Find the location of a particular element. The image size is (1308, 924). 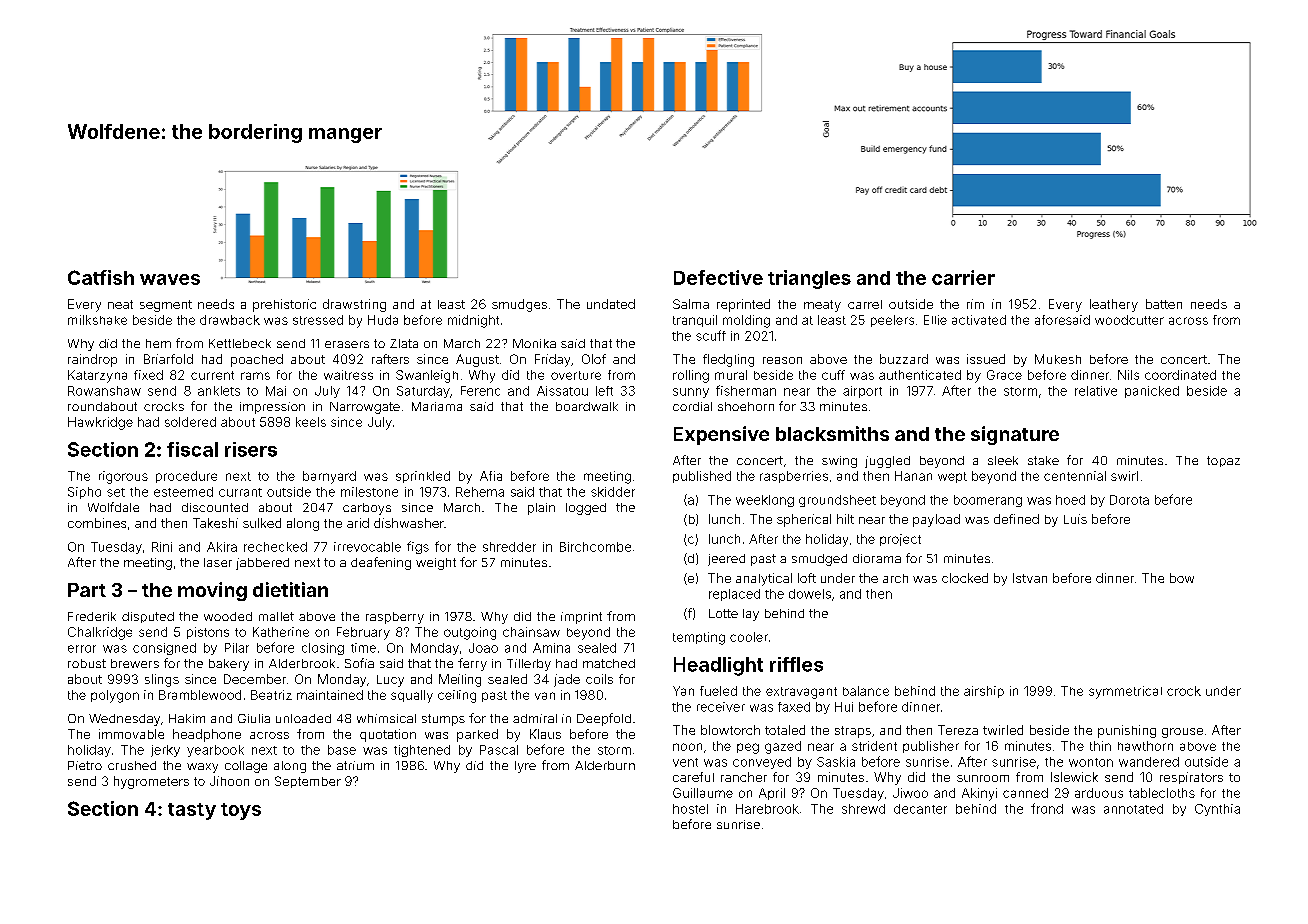

receiver is located at coordinates (721, 707).
